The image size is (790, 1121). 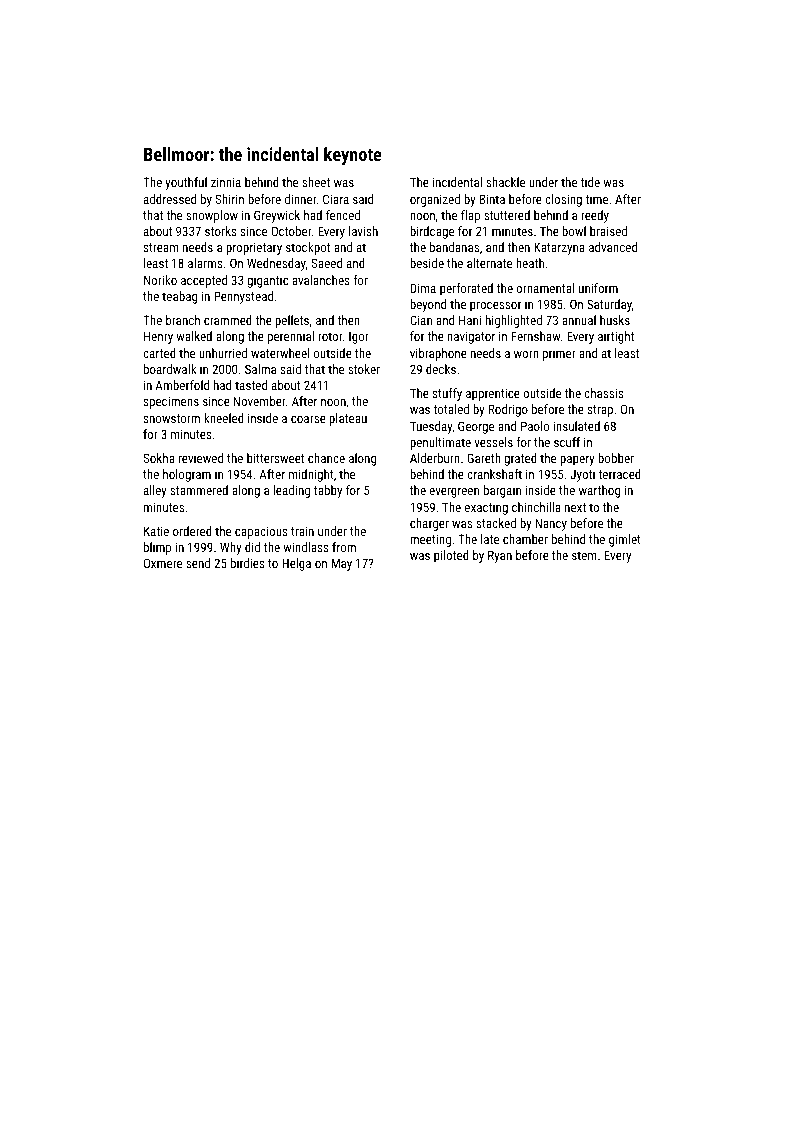 What do you see at coordinates (199, 490) in the screenshot?
I see `stammered` at bounding box center [199, 490].
